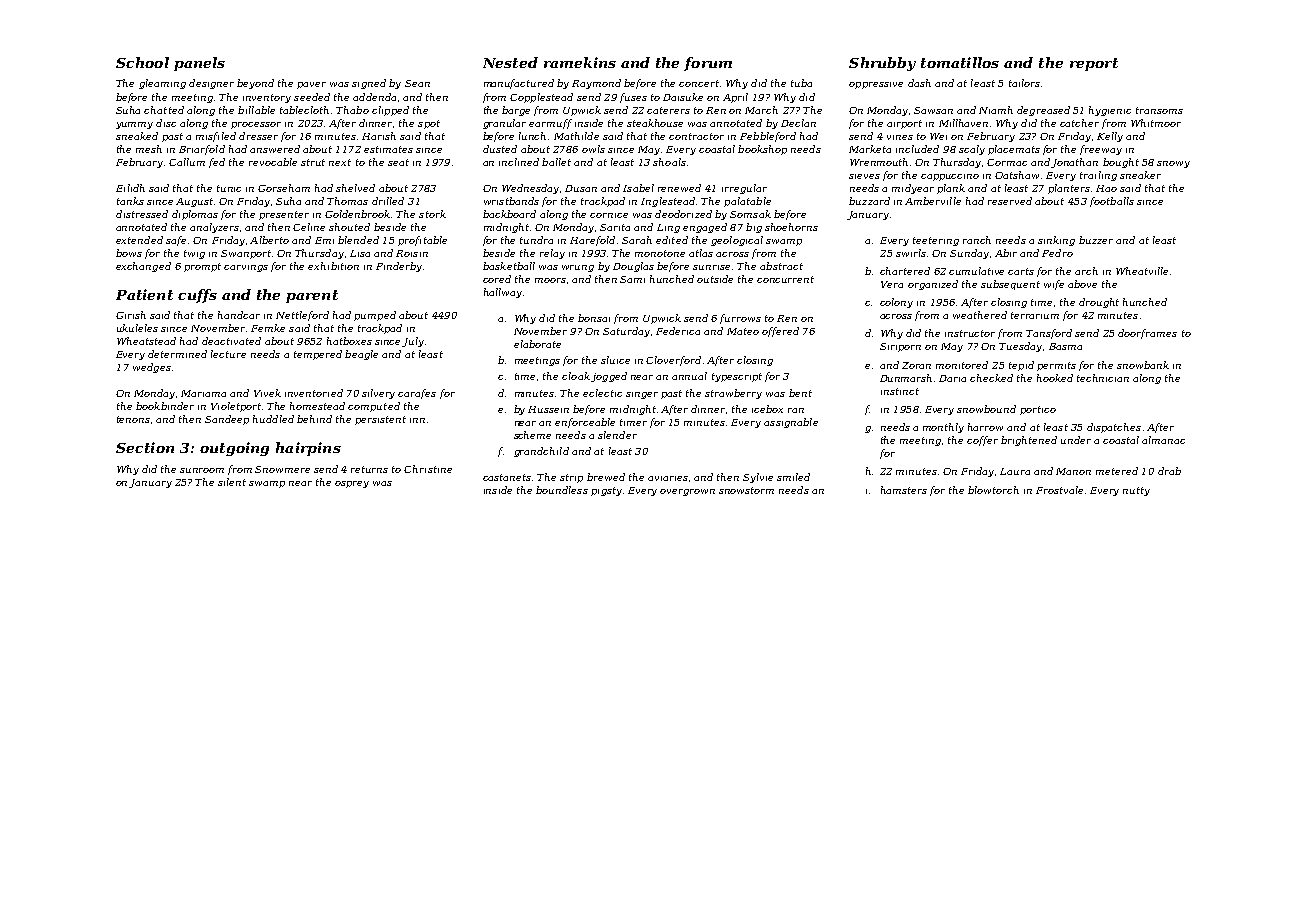  What do you see at coordinates (1099, 303) in the screenshot?
I see `drought` at bounding box center [1099, 303].
